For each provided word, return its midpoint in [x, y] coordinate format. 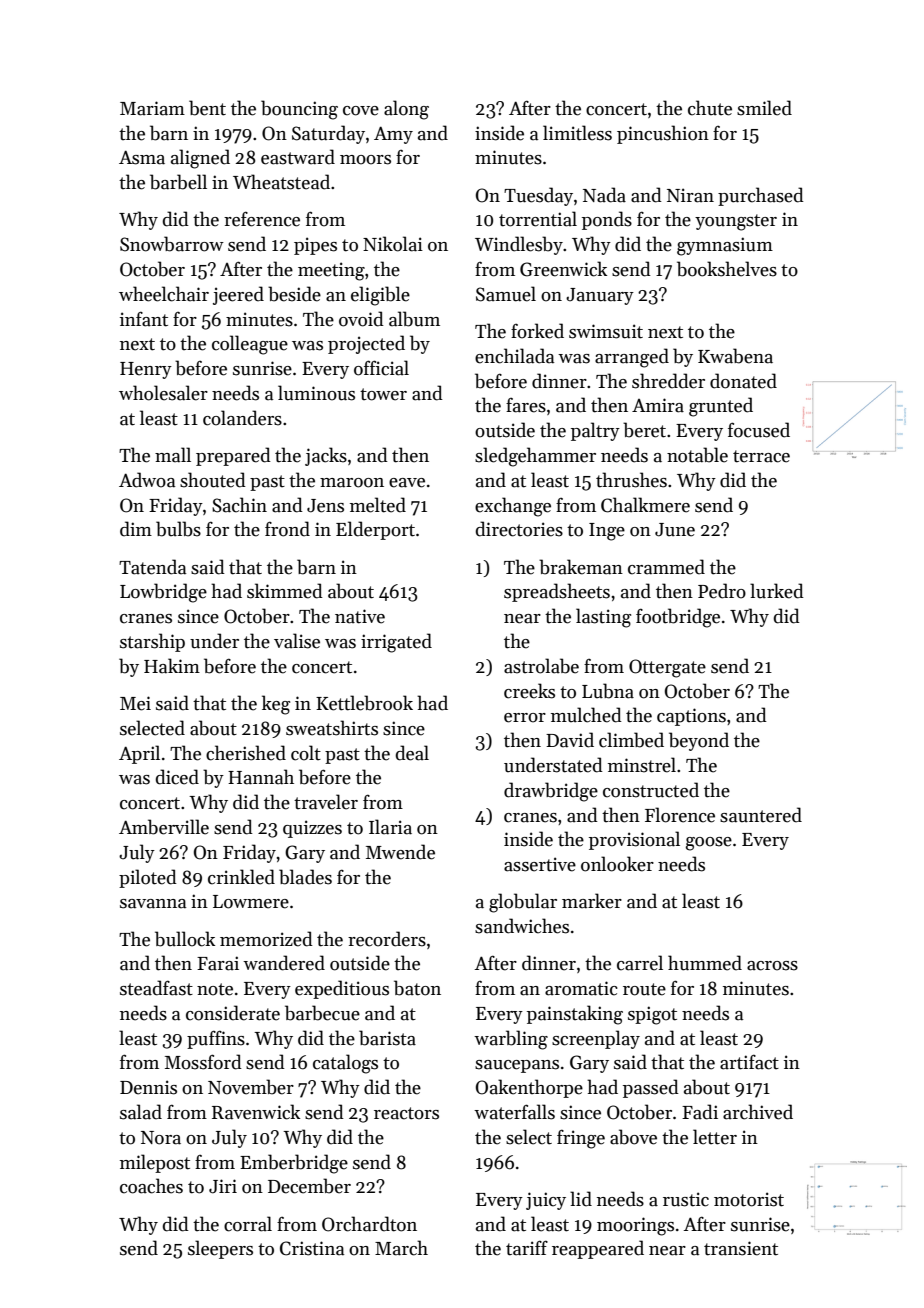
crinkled [241, 877]
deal [412, 753]
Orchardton [369, 1224]
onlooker [617, 864]
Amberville [164, 827]
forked [537, 331]
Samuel [506, 294]
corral [248, 1224]
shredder [668, 381]
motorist [749, 1199]
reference [262, 219]
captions [691, 717]
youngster [736, 222]
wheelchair [164, 294]
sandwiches [522, 926]
